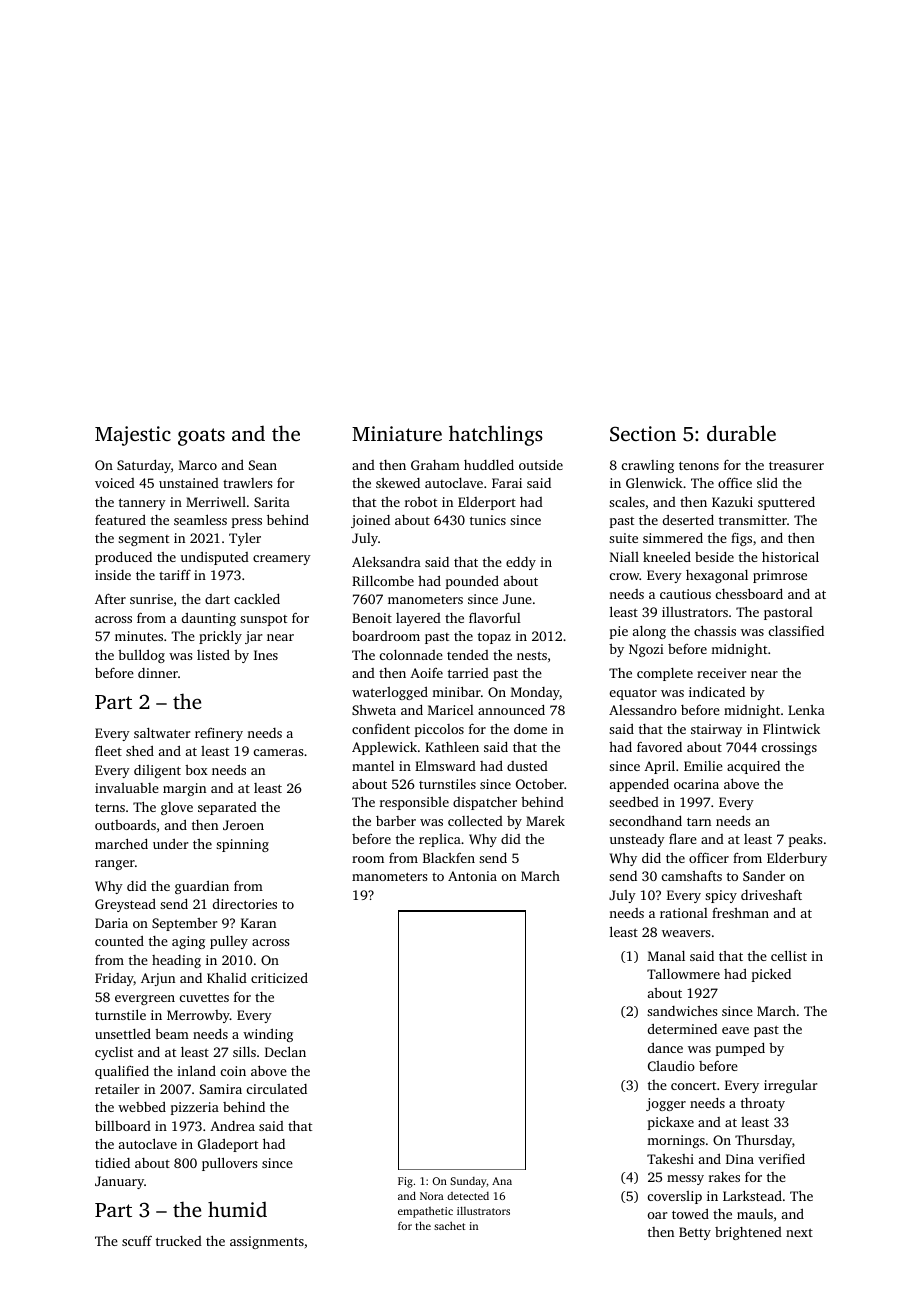 The width and height of the image is (924, 1308). I want to click on secondhand, so click(645, 820).
